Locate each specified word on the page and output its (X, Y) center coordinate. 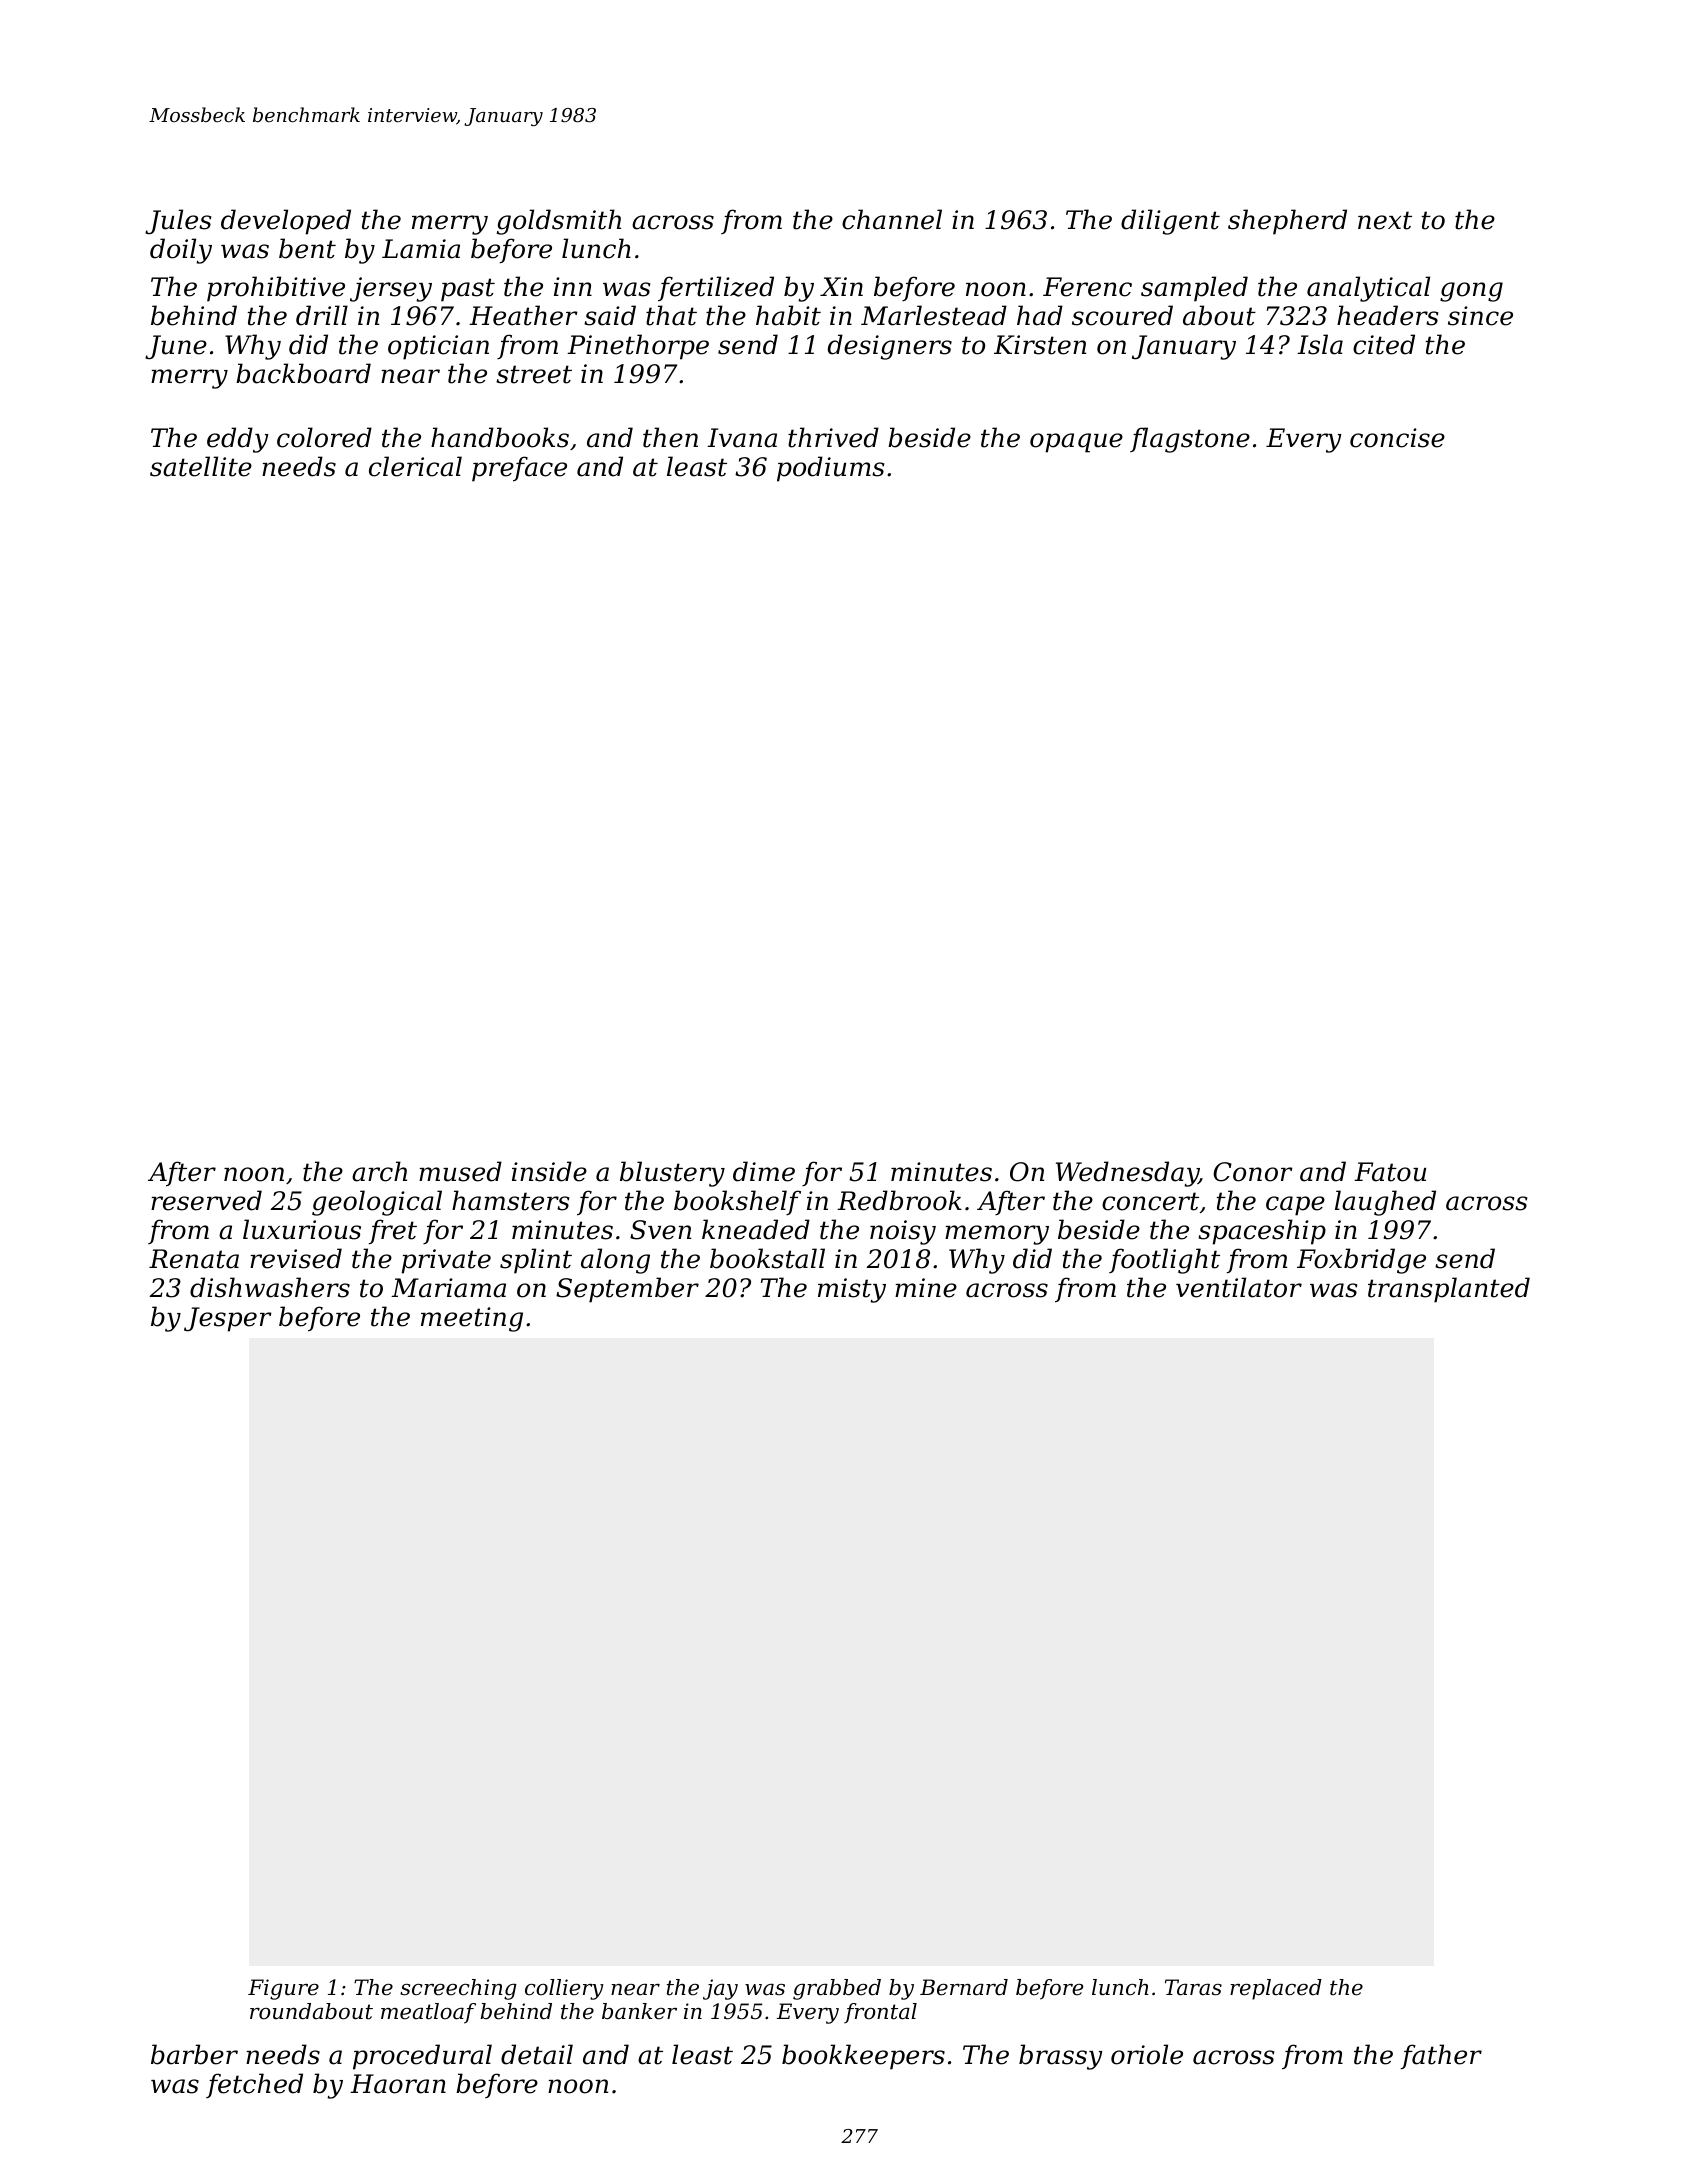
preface (519, 469)
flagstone (1190, 440)
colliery (564, 1989)
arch (379, 1171)
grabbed (837, 1989)
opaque (1076, 443)
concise (1397, 438)
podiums (830, 469)
